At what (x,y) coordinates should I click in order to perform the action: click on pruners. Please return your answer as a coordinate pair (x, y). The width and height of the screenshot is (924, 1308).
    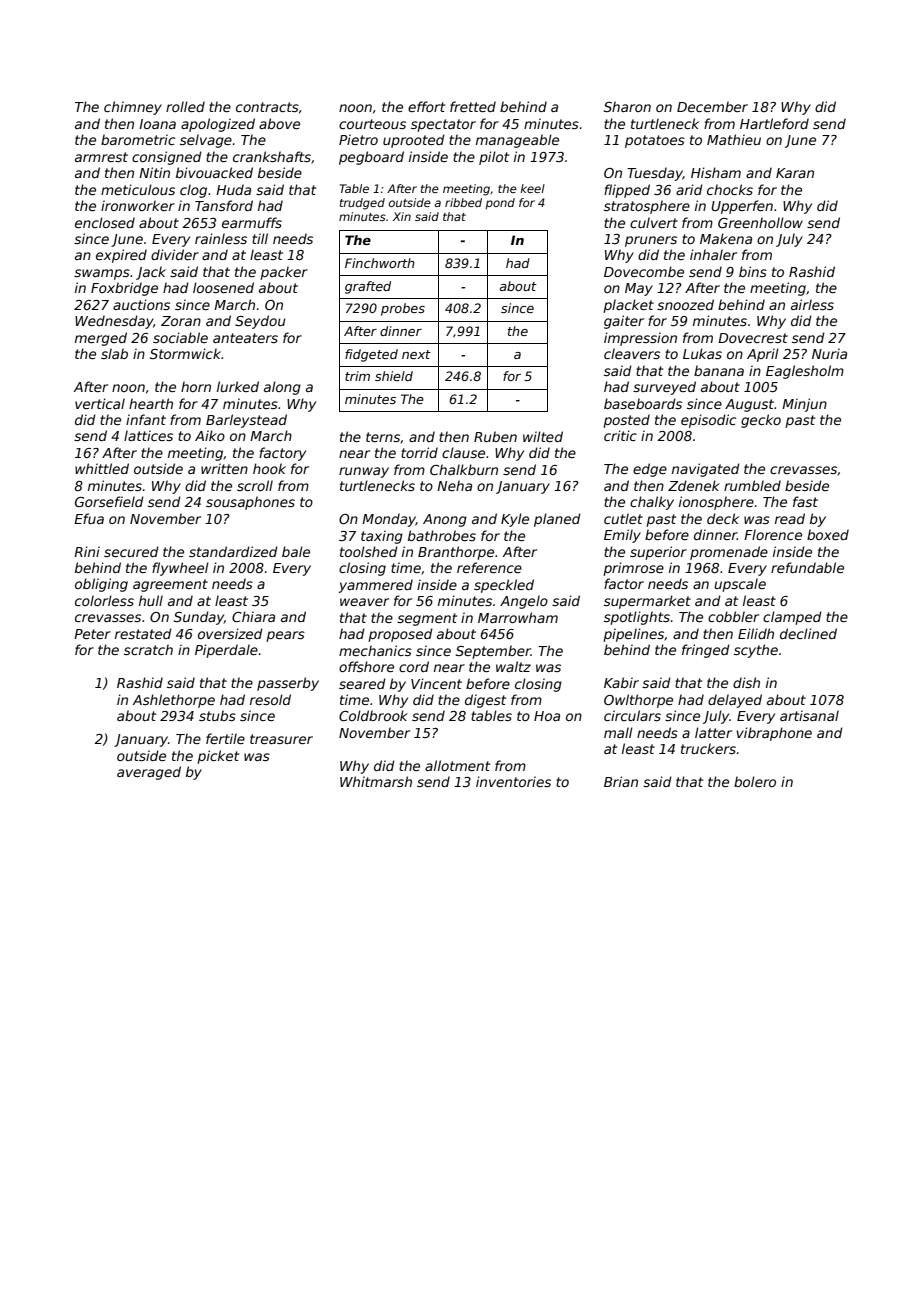
    Looking at the image, I should click on (651, 241).
